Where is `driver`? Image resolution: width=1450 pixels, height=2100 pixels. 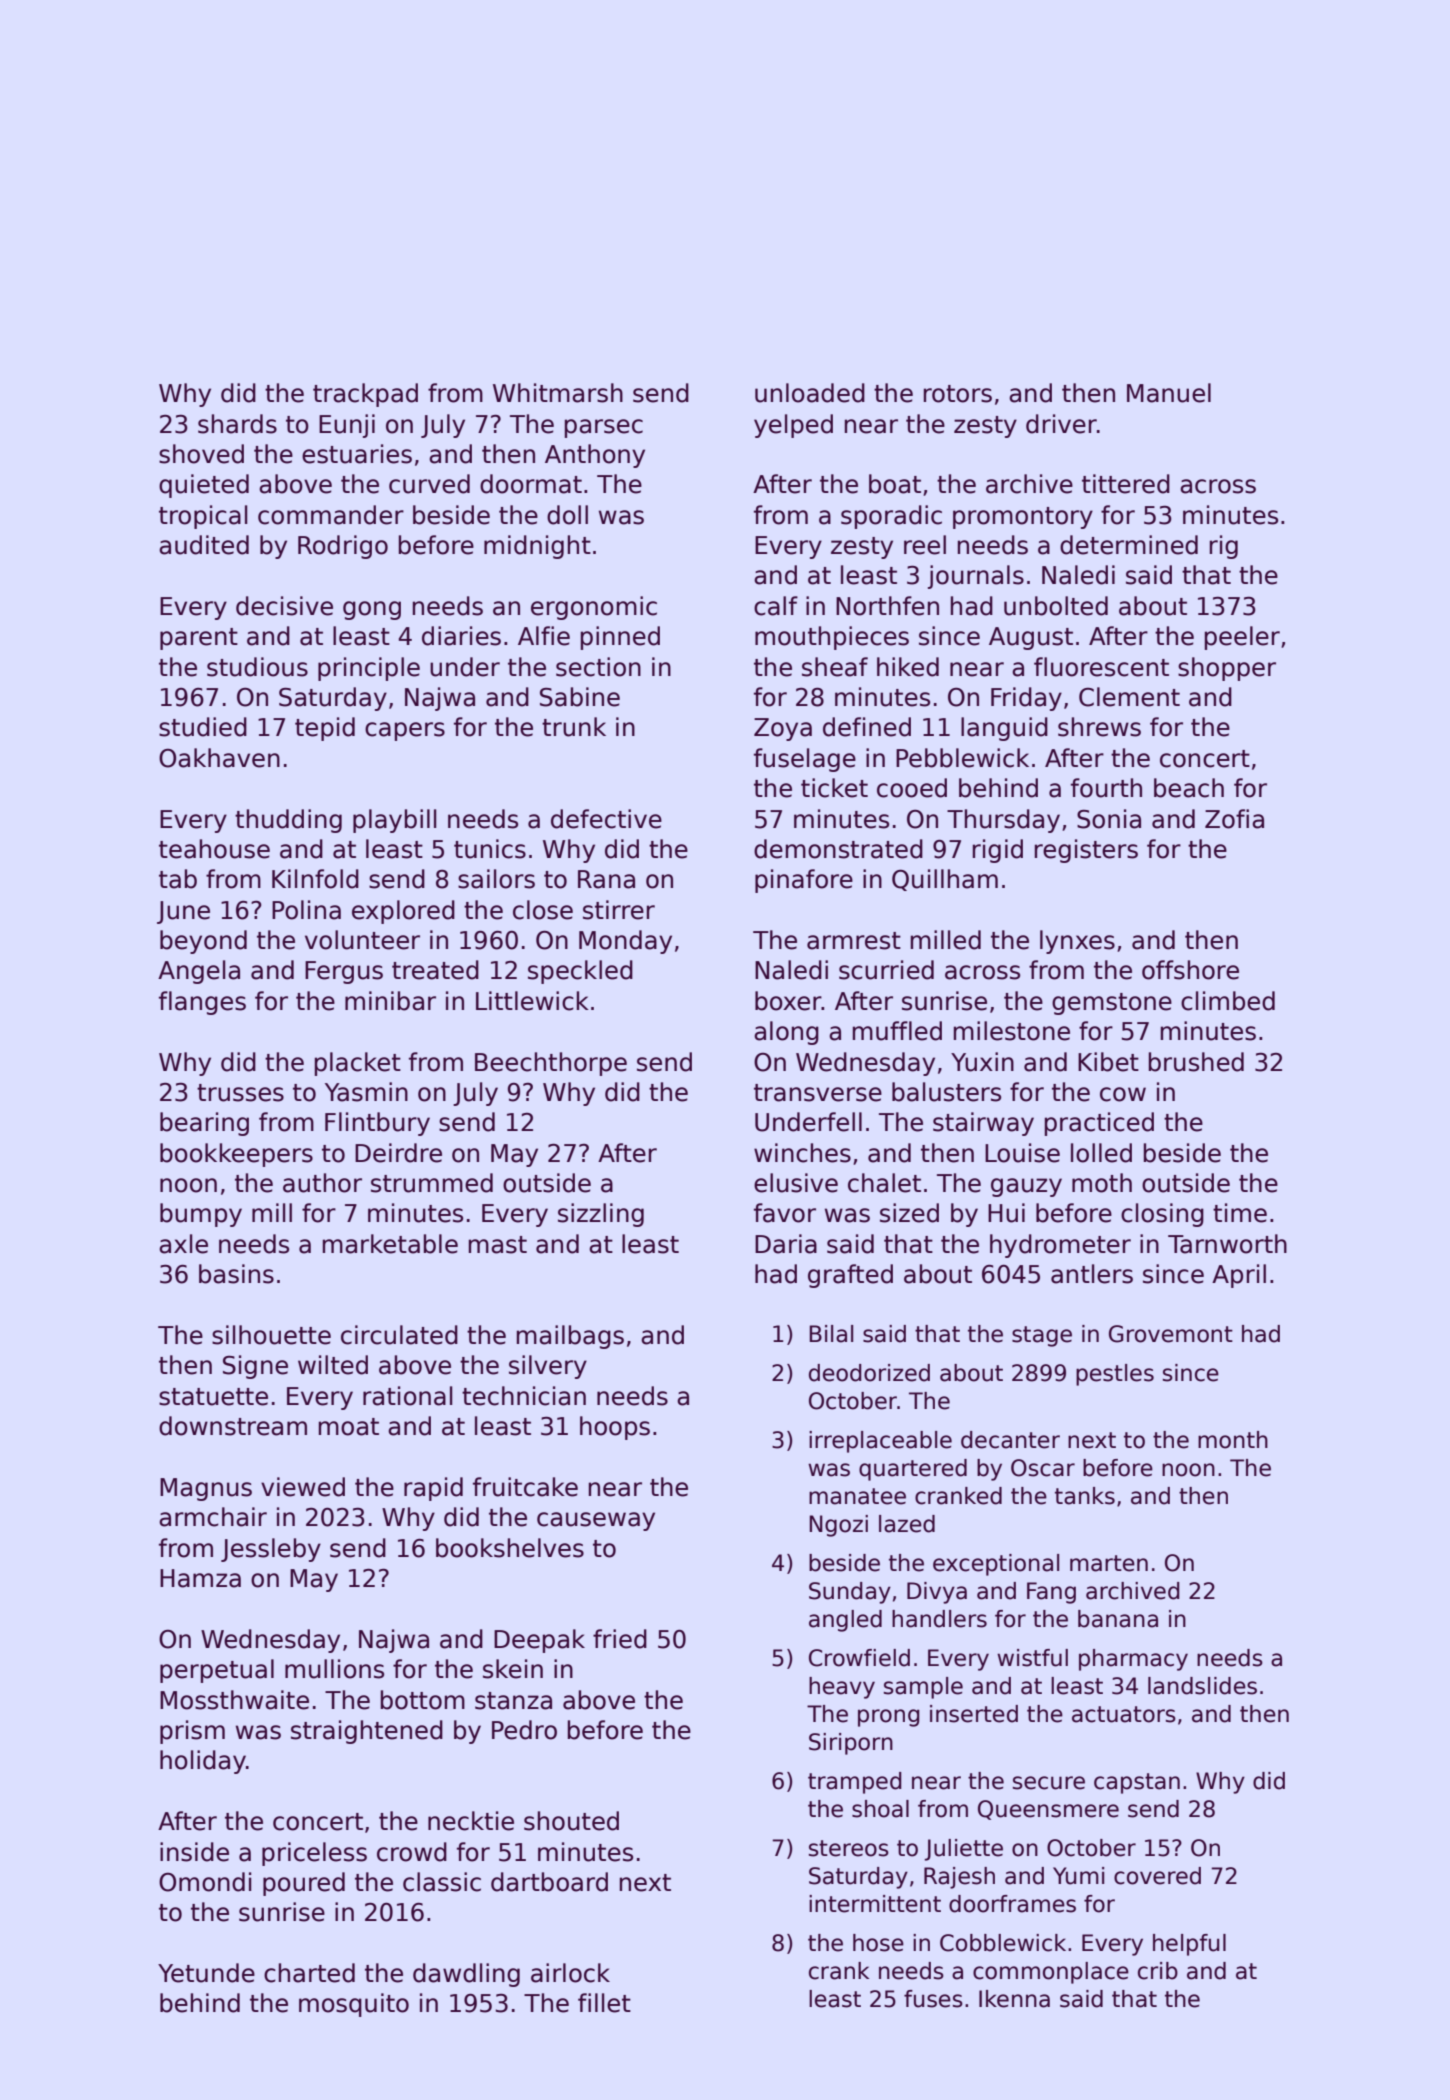
driver is located at coordinates (1061, 424).
